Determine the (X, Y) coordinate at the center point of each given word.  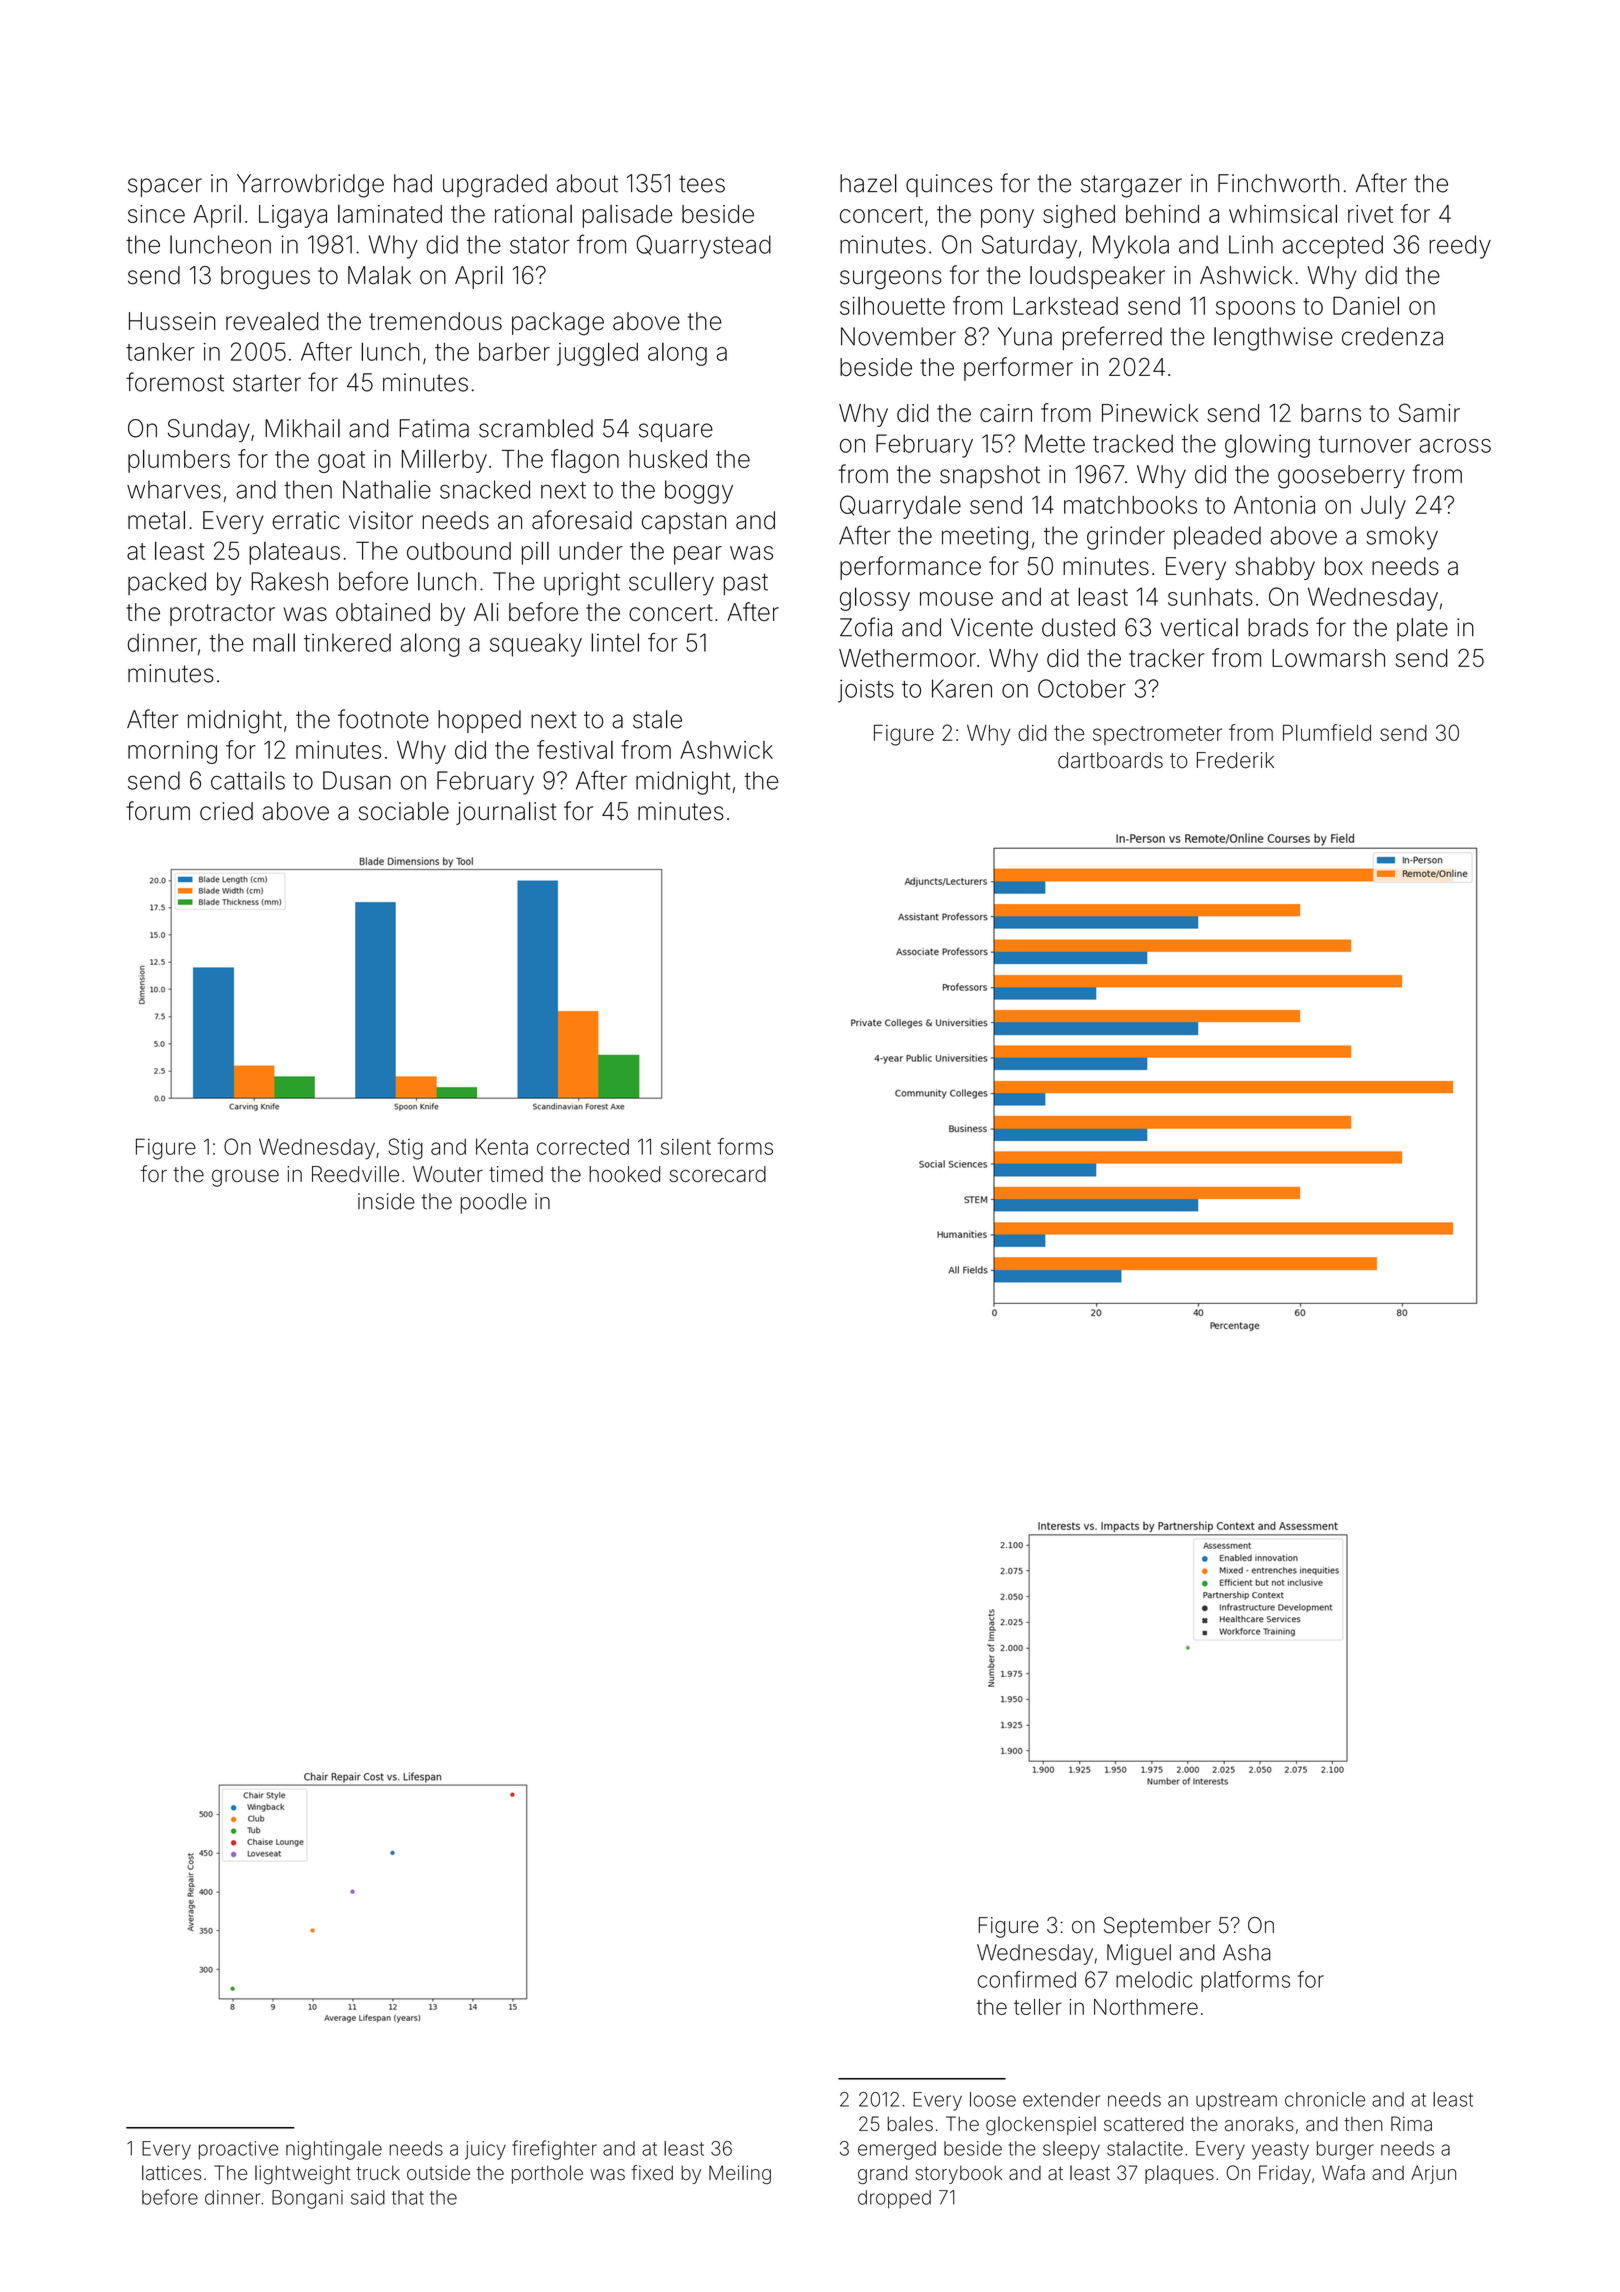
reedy (1460, 247)
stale (657, 719)
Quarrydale (900, 507)
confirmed (1027, 1979)
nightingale (334, 2150)
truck (378, 2172)
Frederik (1235, 760)
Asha (1246, 1952)
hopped (479, 721)
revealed (272, 321)
